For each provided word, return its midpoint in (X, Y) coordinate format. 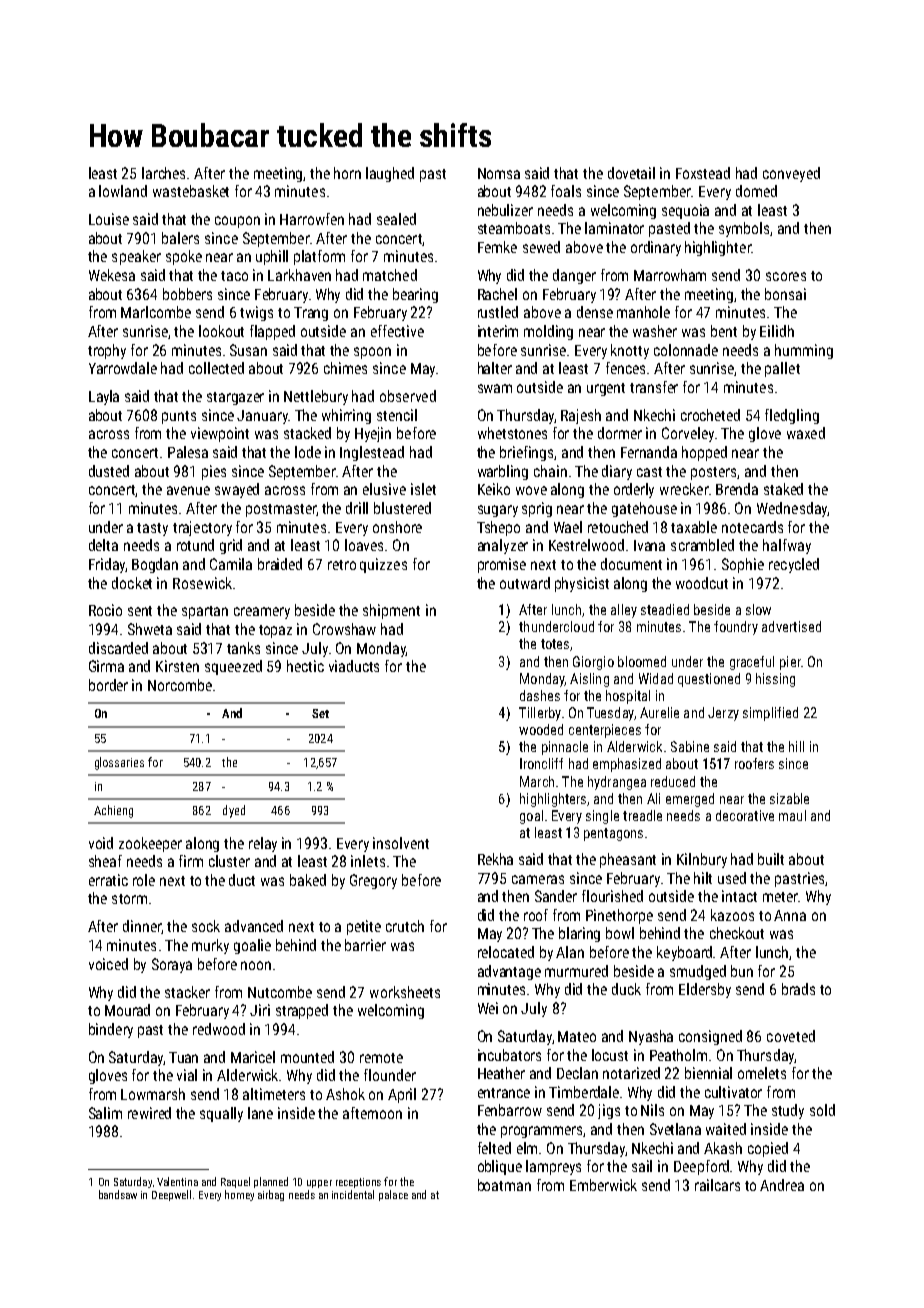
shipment (391, 611)
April (402, 1095)
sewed (541, 247)
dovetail (631, 173)
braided (280, 564)
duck (626, 989)
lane (260, 1113)
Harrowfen (312, 219)
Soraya (172, 965)
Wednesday (792, 509)
